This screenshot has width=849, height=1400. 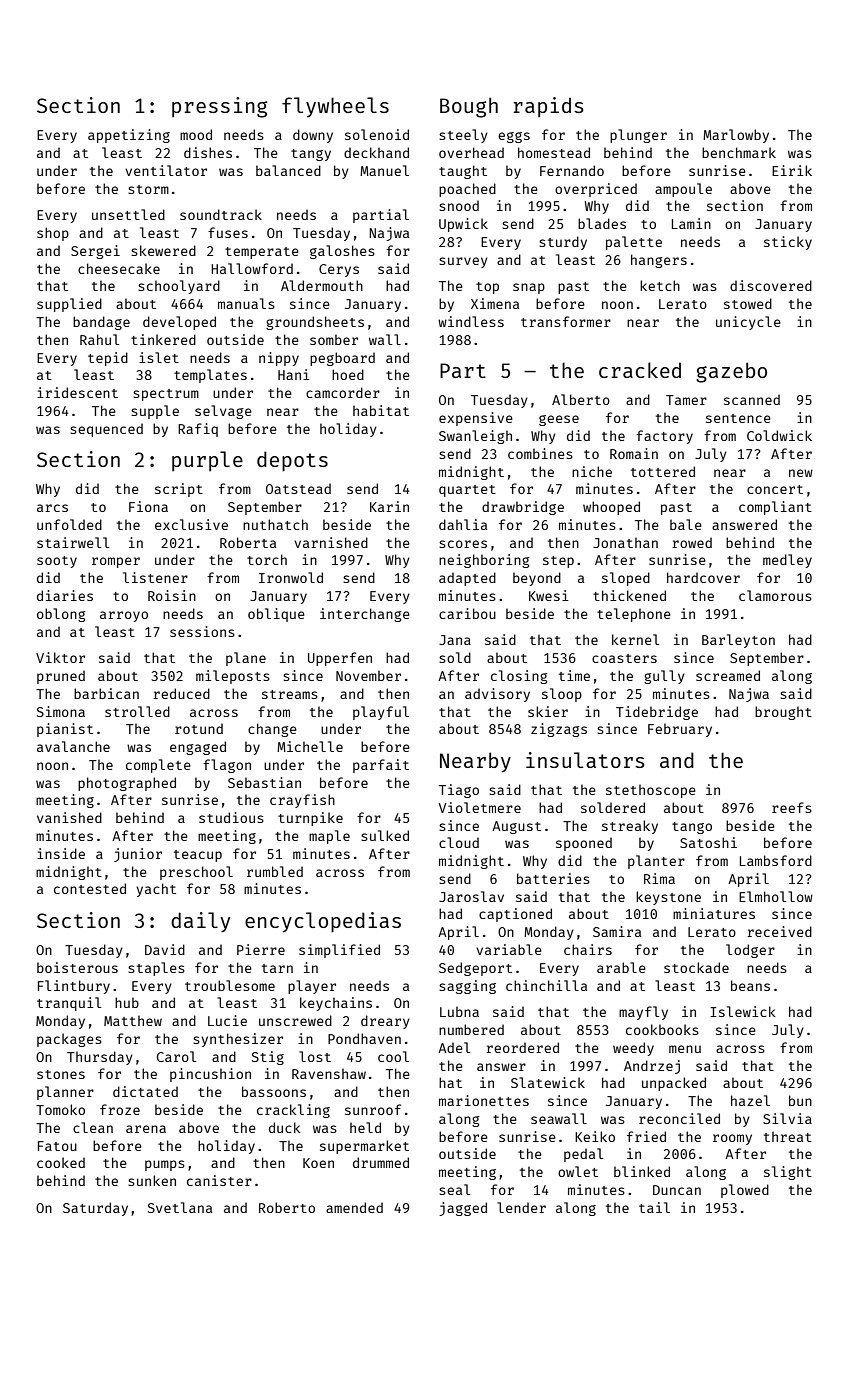 I want to click on tango, so click(x=692, y=828).
